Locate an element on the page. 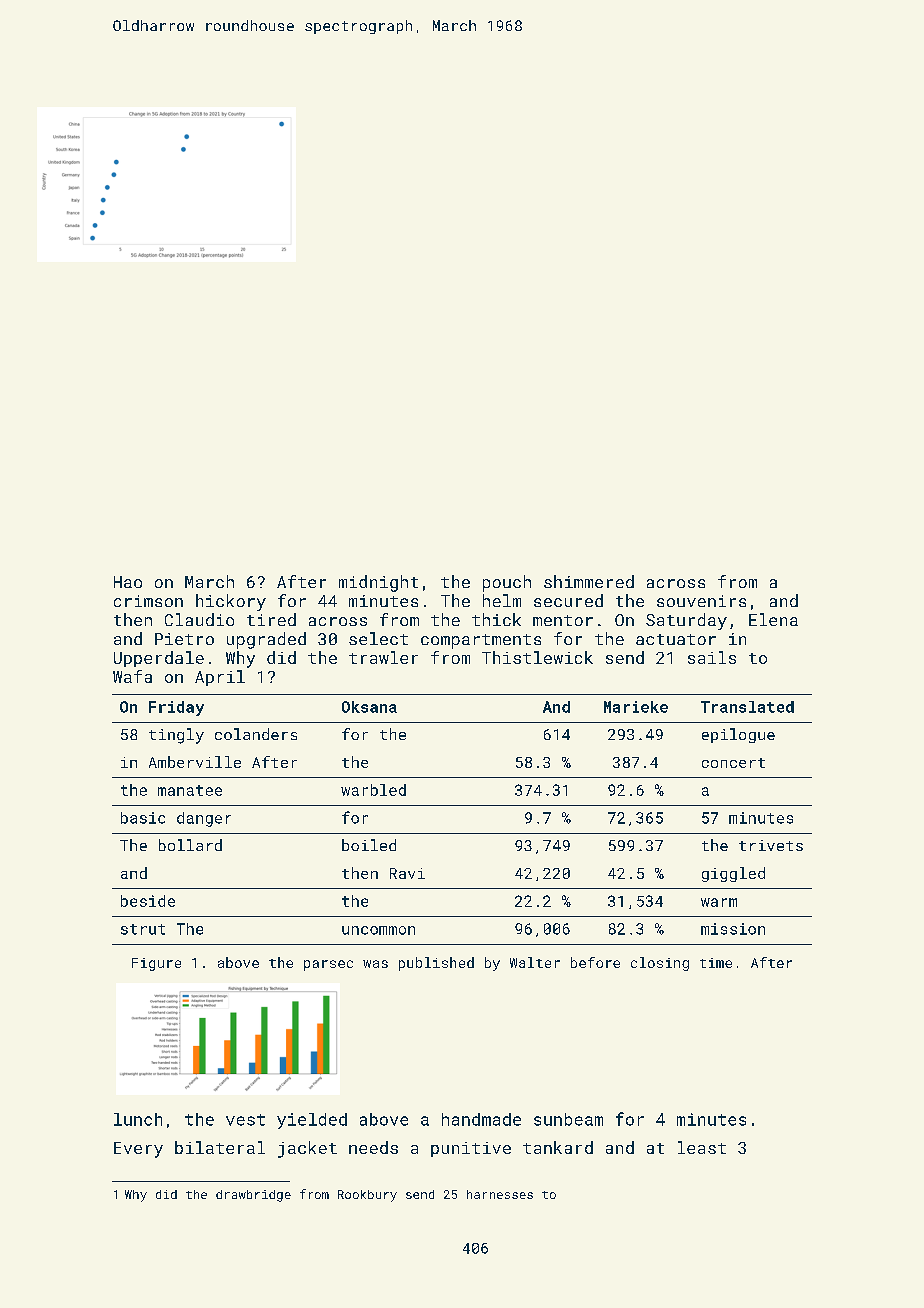 The height and width of the page is (1308, 924). least is located at coordinates (702, 1147).
